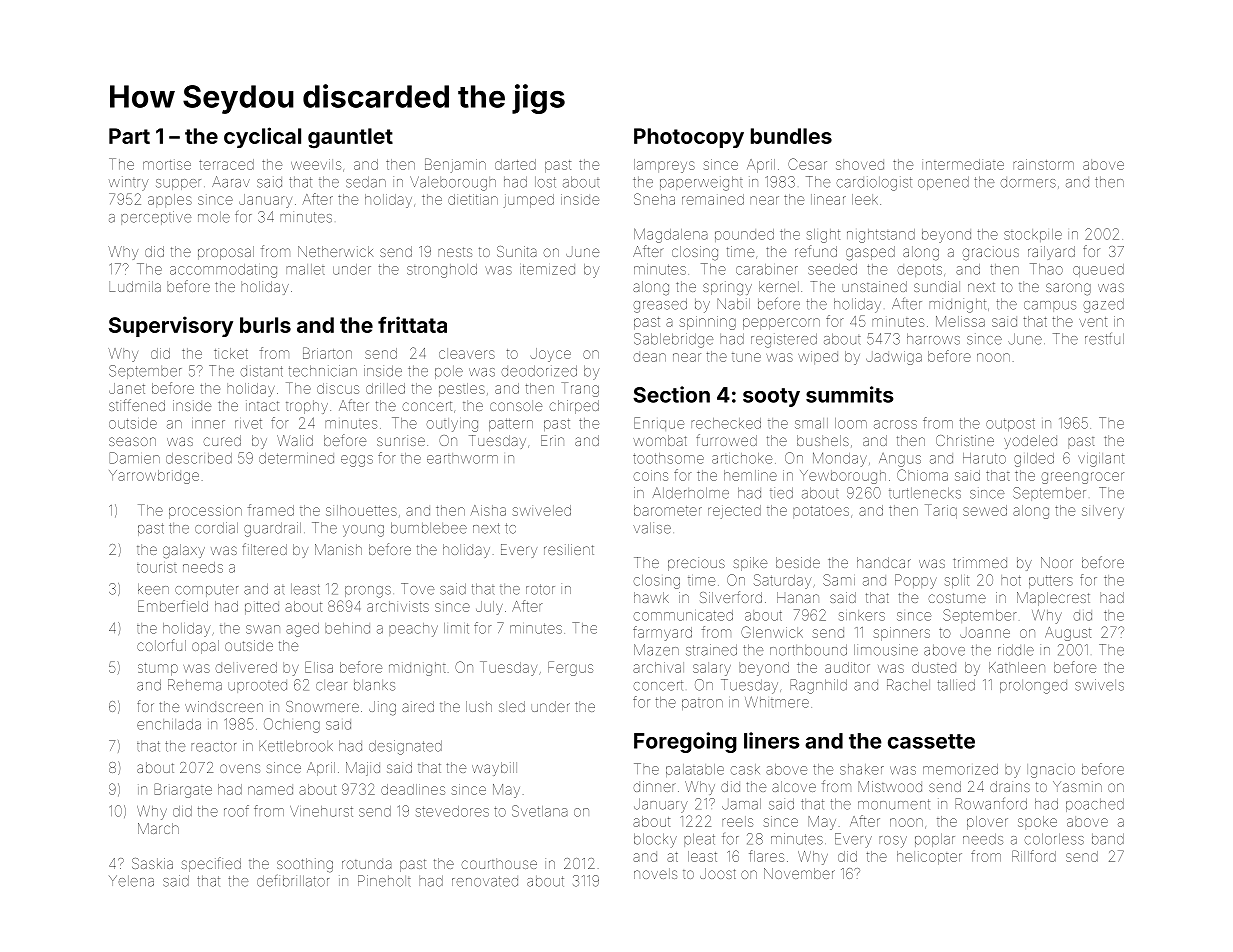 This page has height=952, width=1233. I want to click on Ludmila, so click(135, 286).
